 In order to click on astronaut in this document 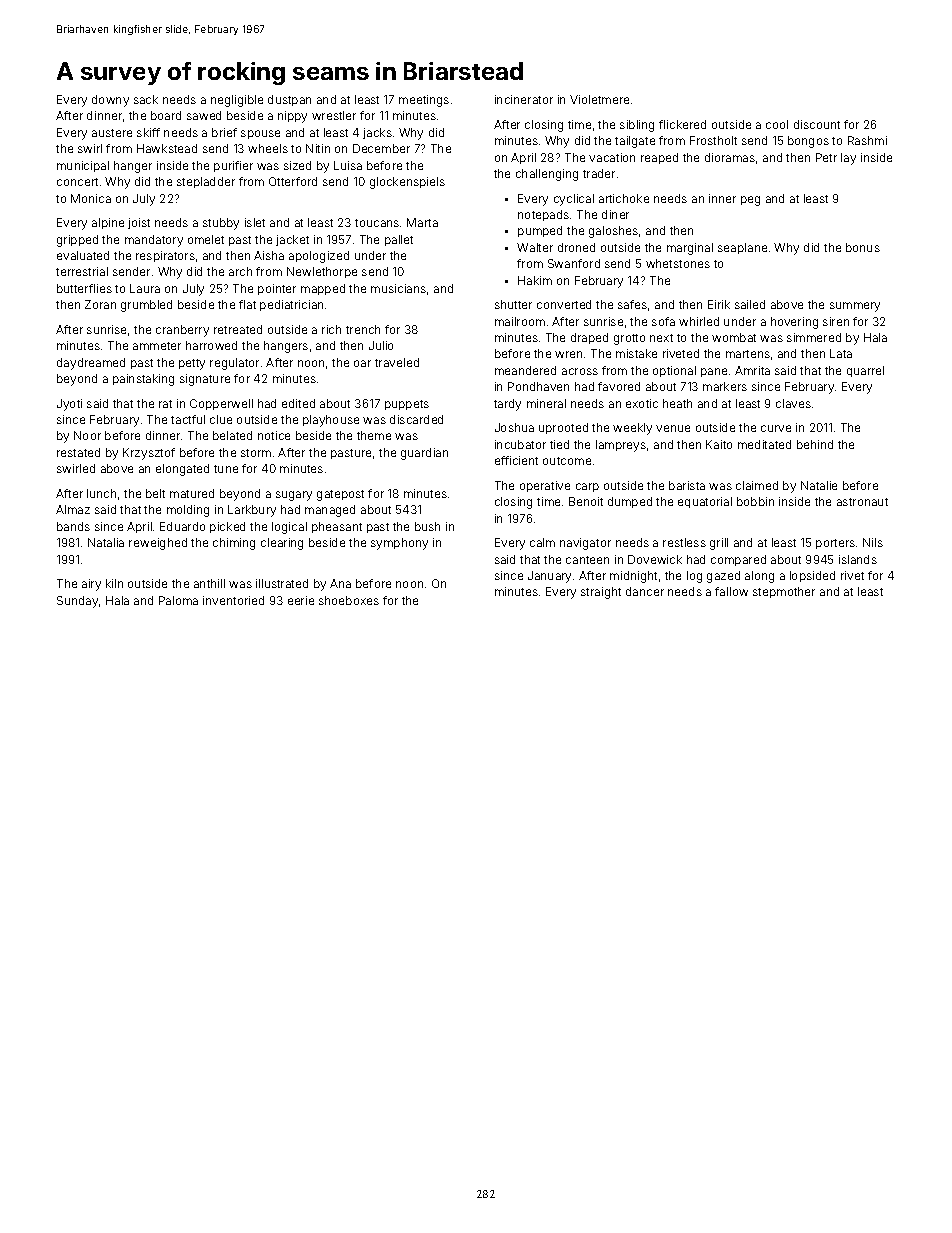, I will do `click(862, 502)`.
